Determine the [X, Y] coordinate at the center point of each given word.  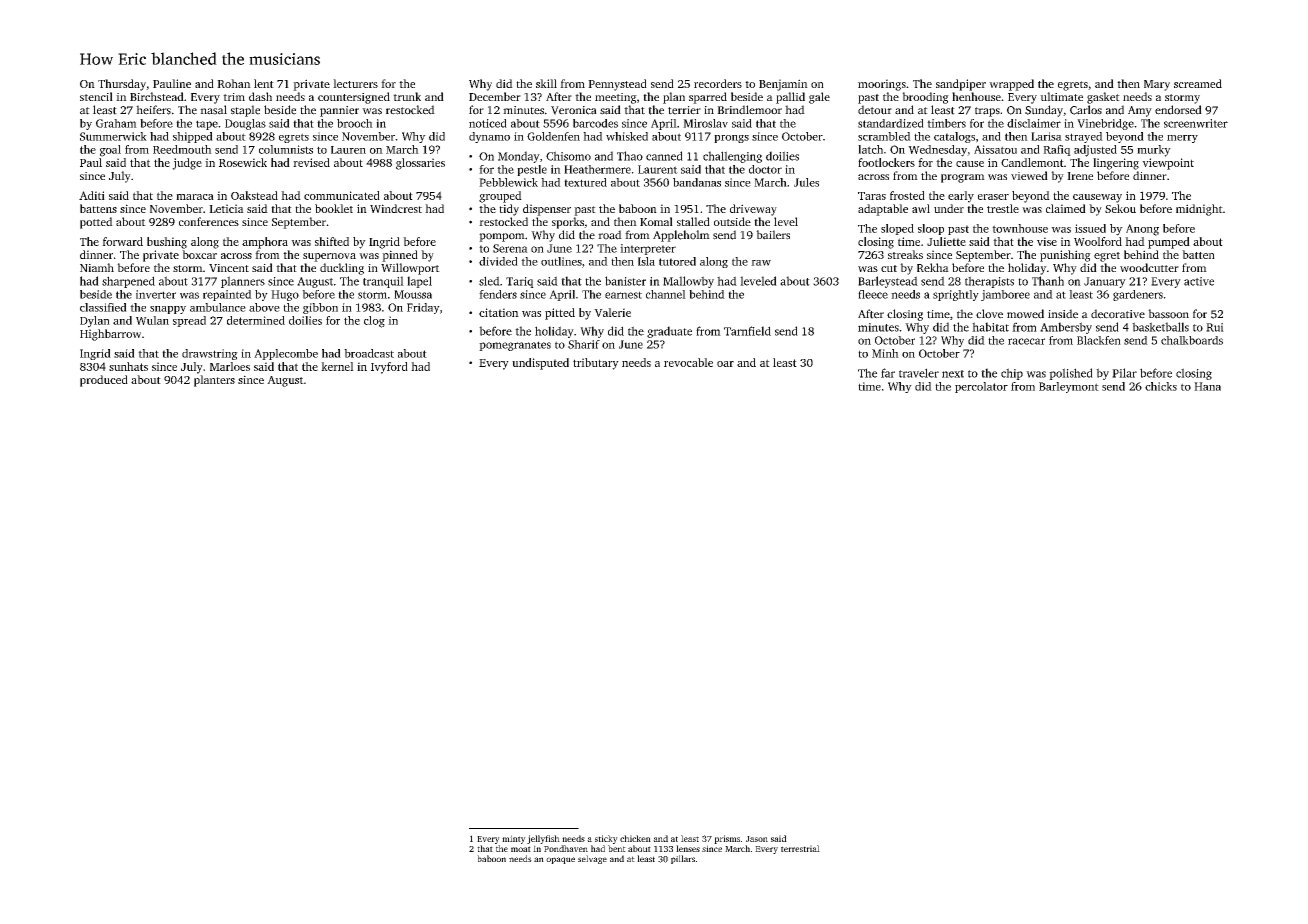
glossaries [420, 164]
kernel [337, 366]
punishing [1065, 256]
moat [521, 849]
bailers [773, 235]
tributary [596, 364]
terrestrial [800, 848]
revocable [688, 362]
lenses [688, 848]
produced [104, 381]
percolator [981, 387]
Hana [1207, 386]
